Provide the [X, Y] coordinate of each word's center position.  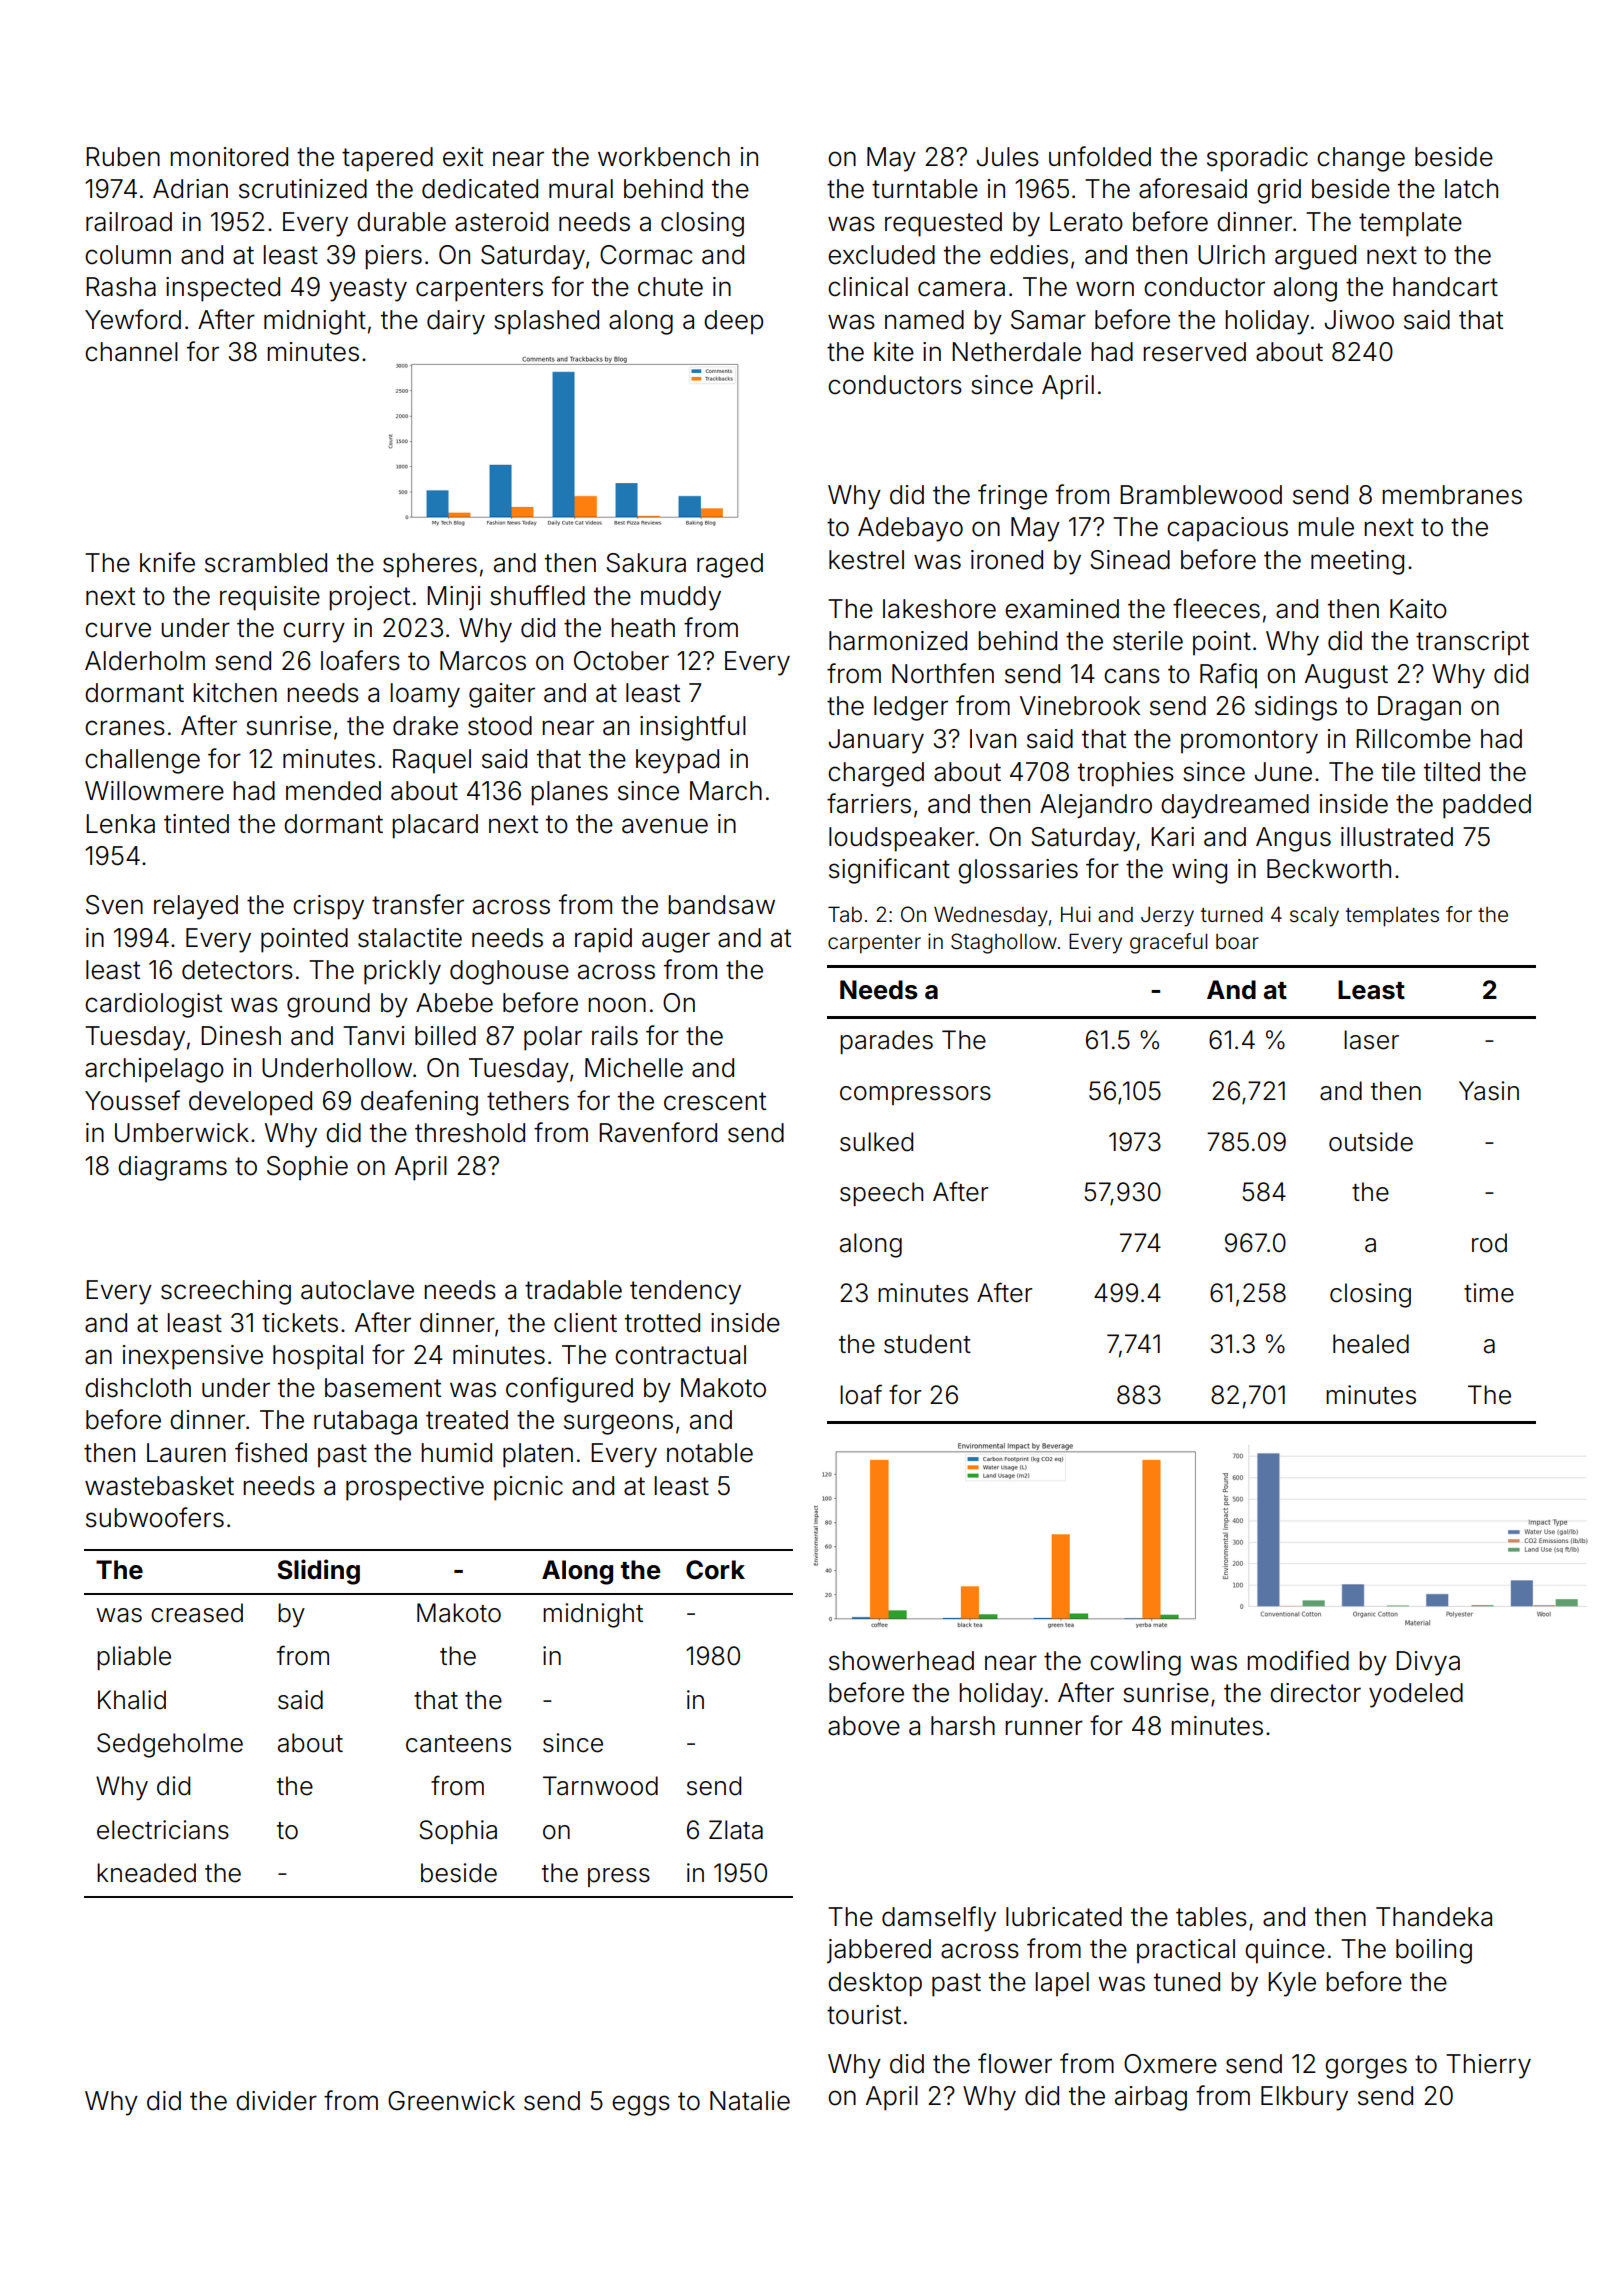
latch [1471, 189]
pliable [134, 1658]
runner [1044, 1728]
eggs [641, 2105]
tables [1211, 1917]
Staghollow [1004, 943]
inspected [223, 289]
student [927, 1344]
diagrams [172, 1168]
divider [276, 2101]
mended [333, 791]
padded [1487, 806]
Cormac [646, 255]
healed [1371, 1344]
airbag [1151, 2098]
